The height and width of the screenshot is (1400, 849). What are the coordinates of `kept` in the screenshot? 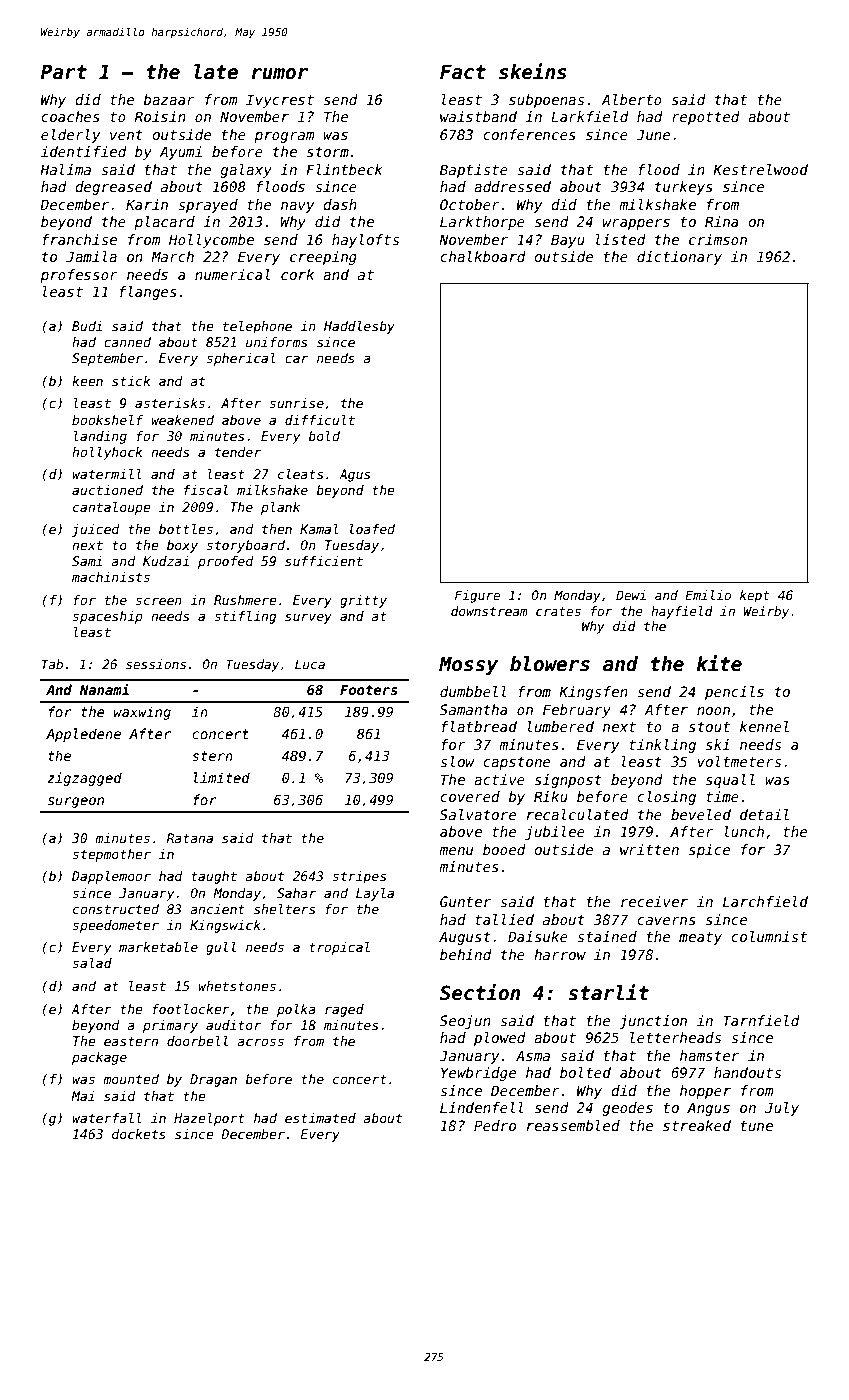 It's located at (755, 596).
